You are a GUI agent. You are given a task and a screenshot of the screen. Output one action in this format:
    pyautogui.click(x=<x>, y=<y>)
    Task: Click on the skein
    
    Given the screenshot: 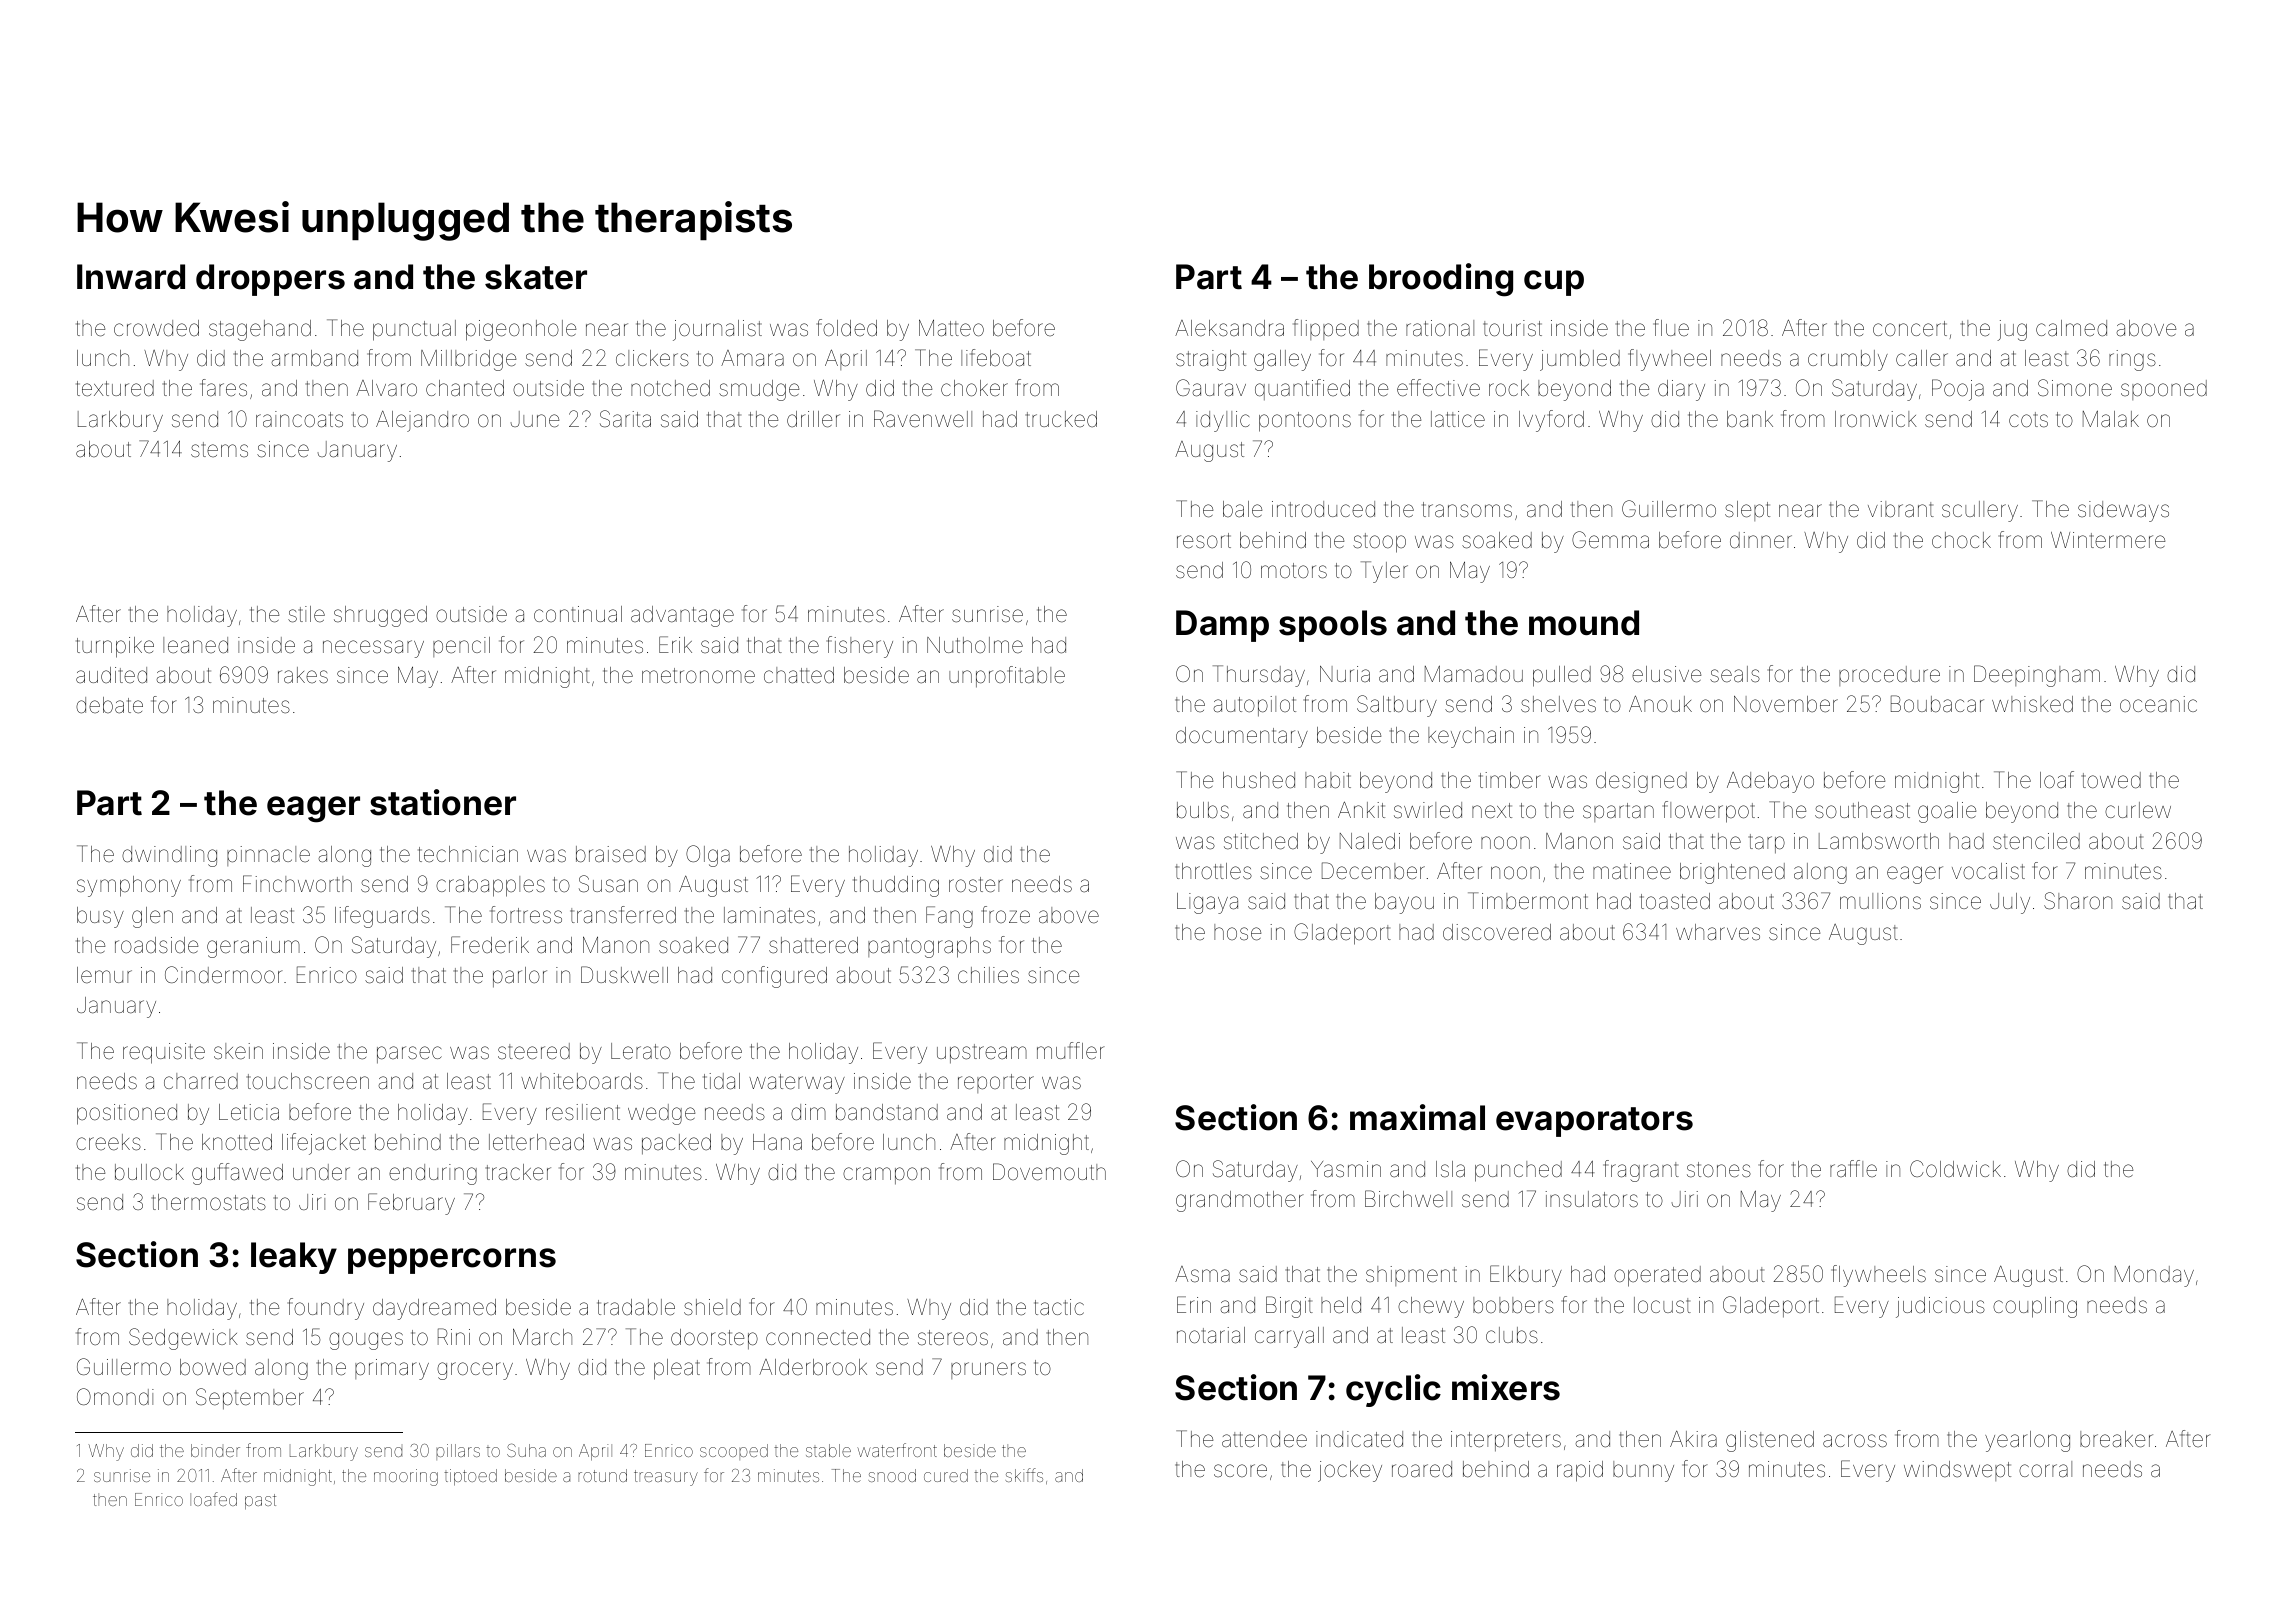 What is the action you would take?
    pyautogui.click(x=238, y=1051)
